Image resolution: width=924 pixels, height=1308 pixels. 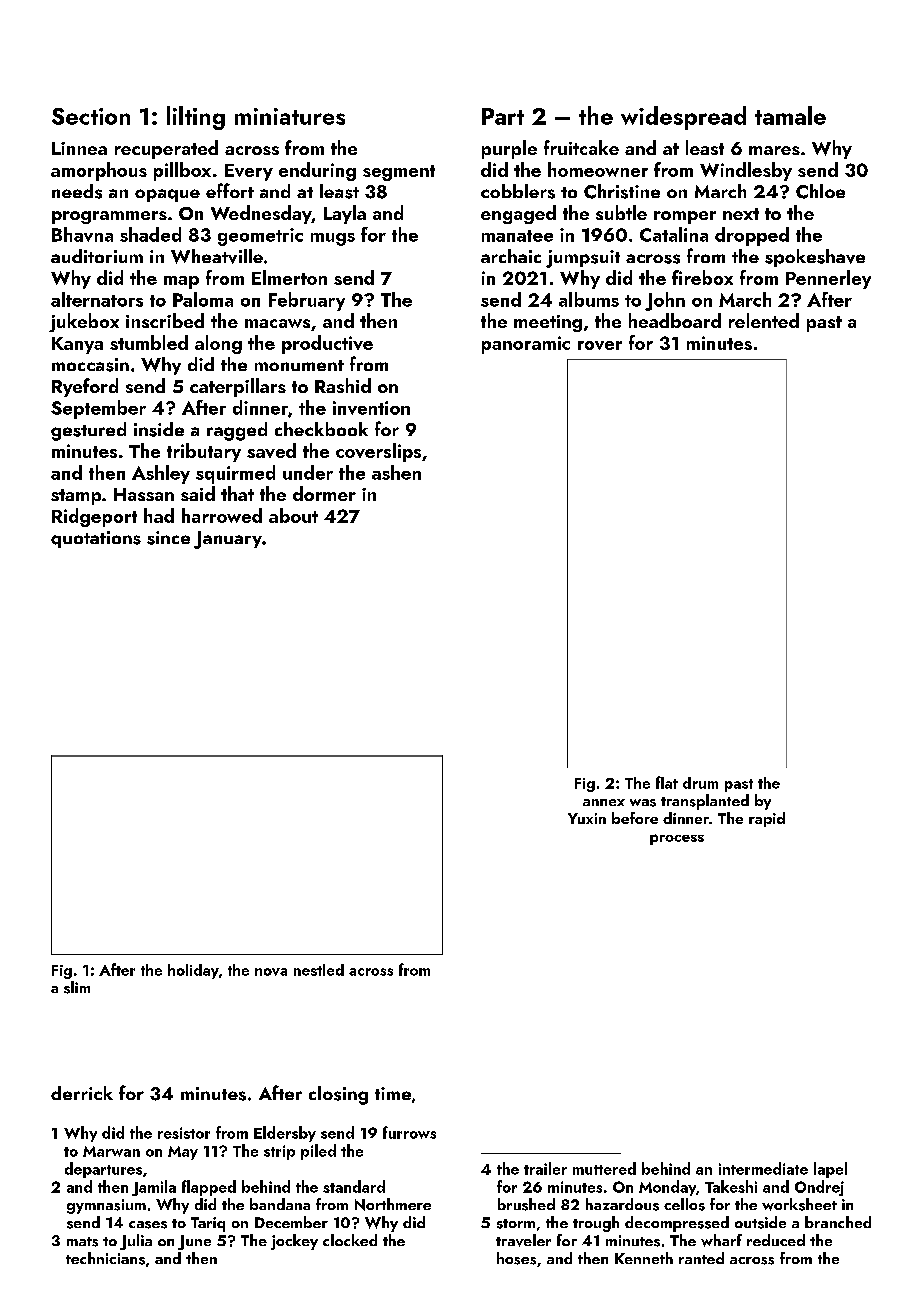 I want to click on holiday, so click(x=193, y=971).
